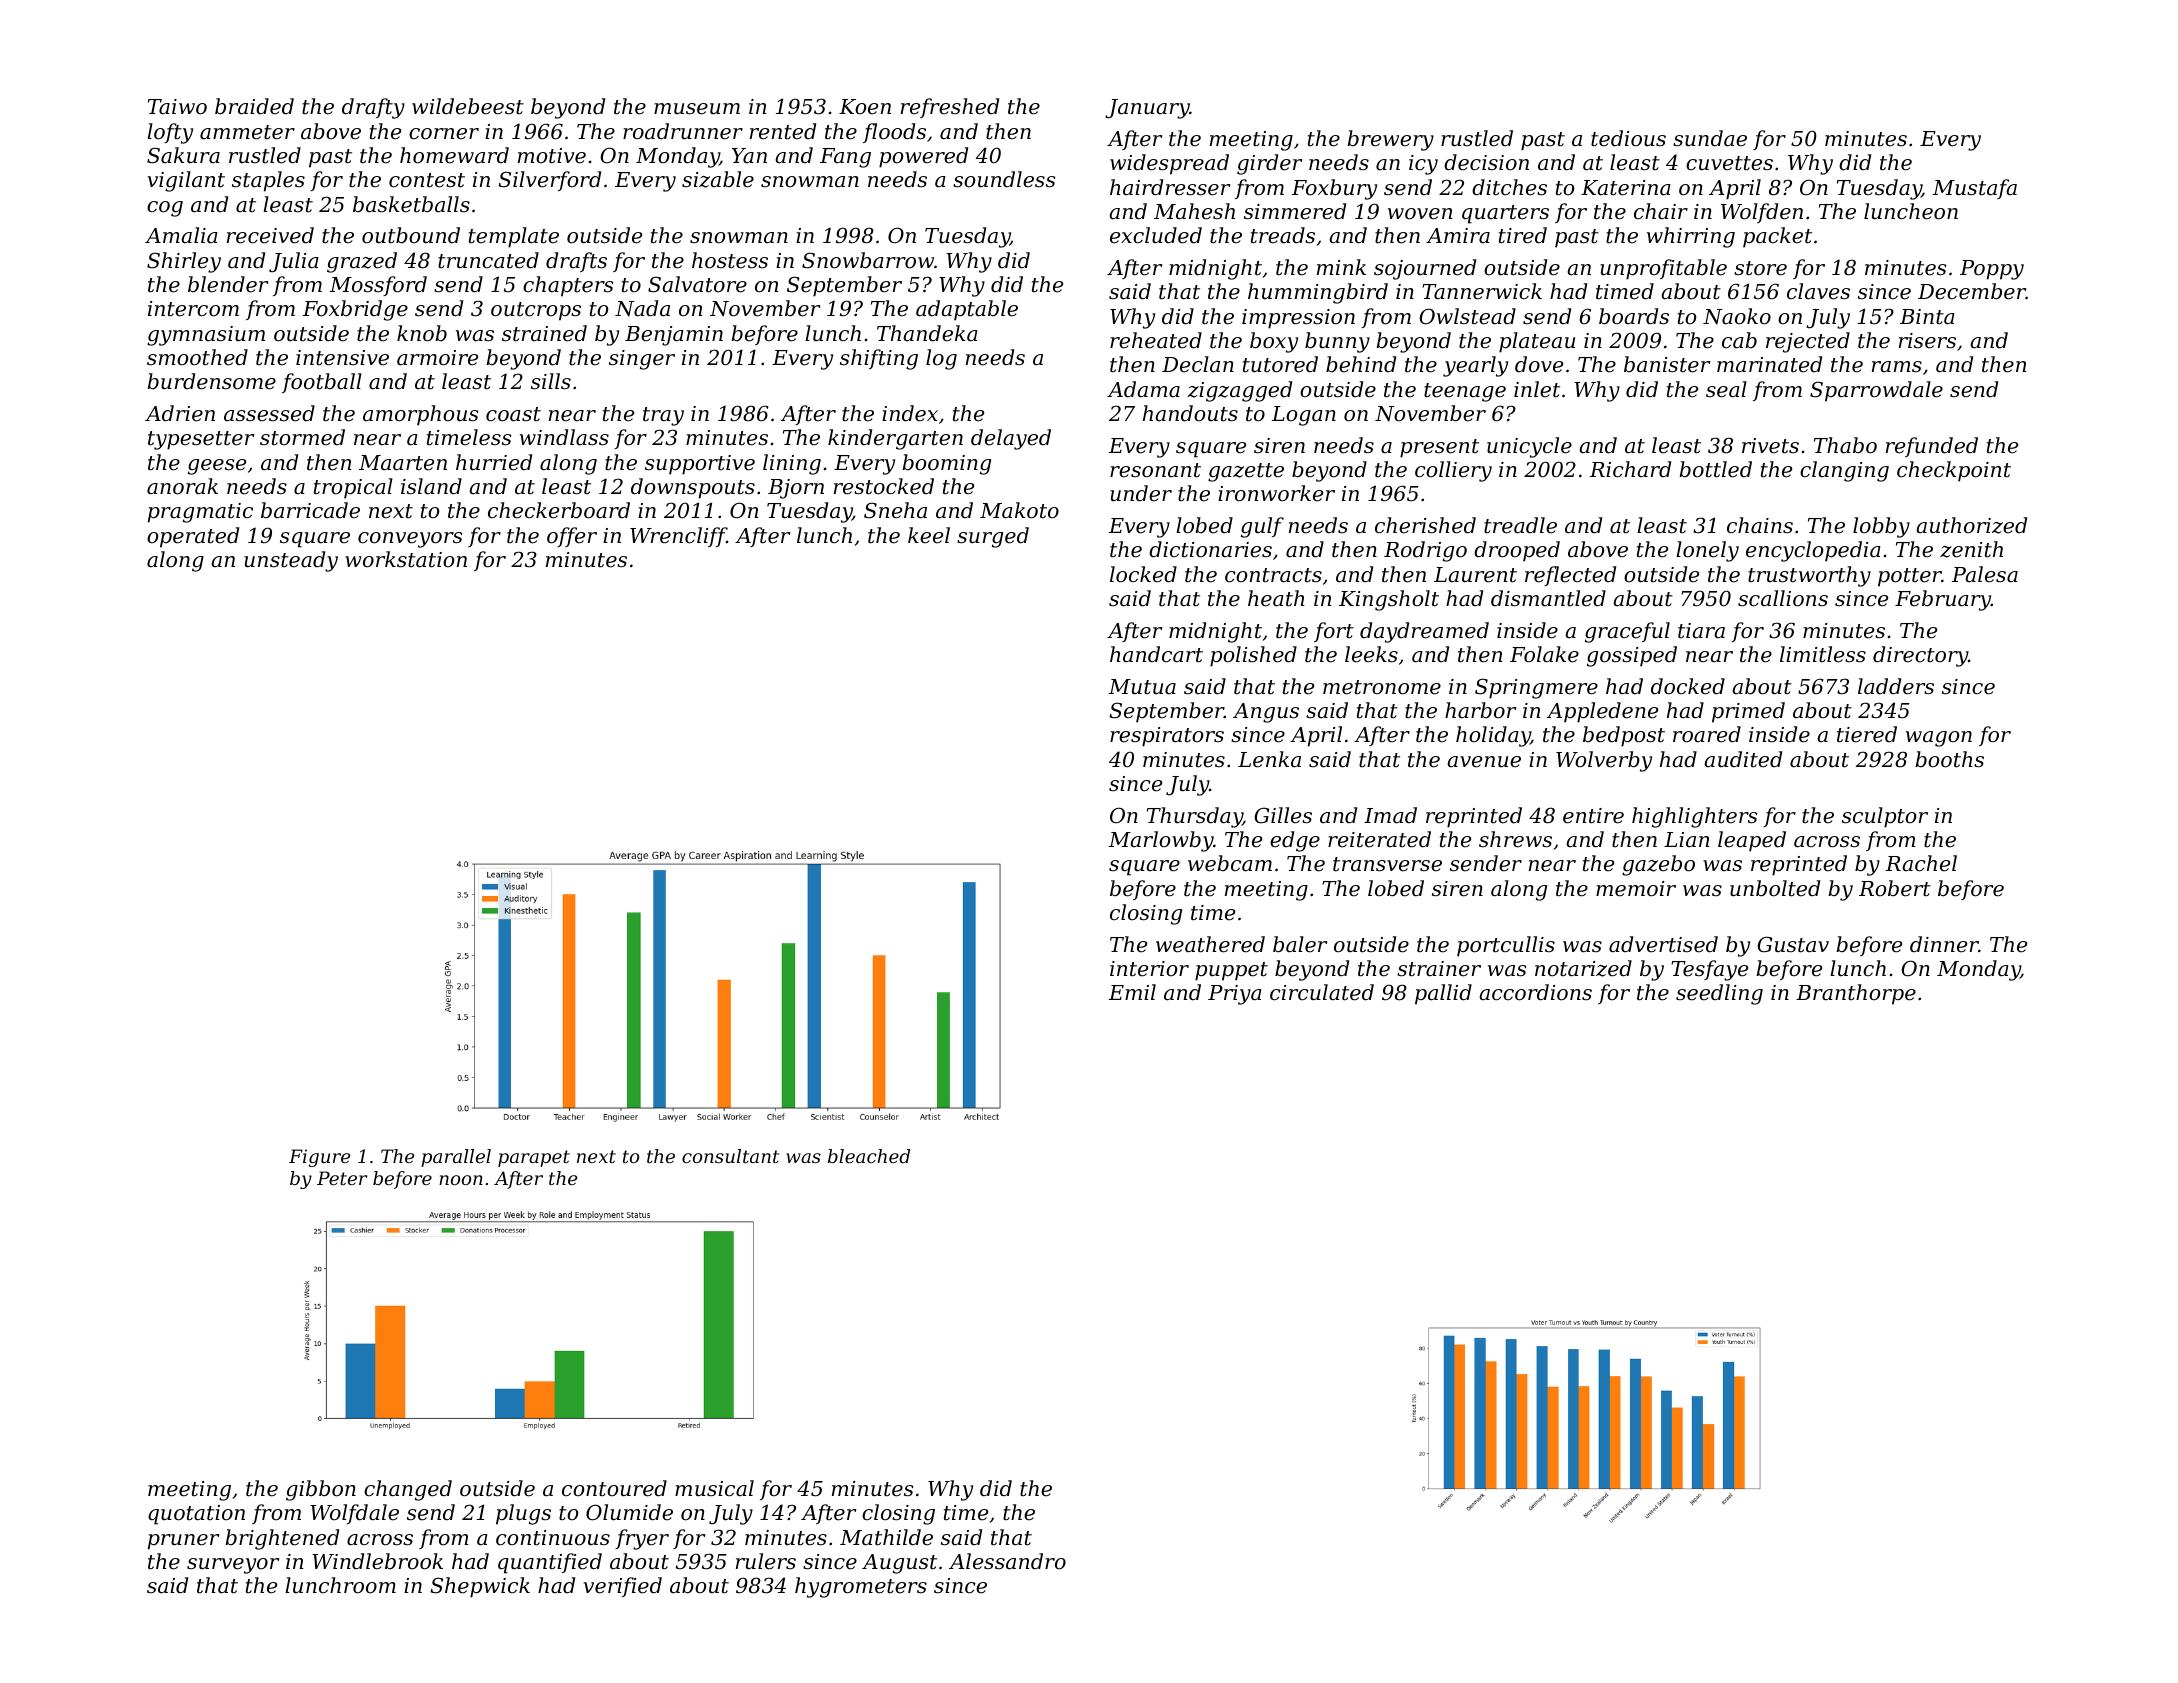 This screenshot has width=2178, height=1683. What do you see at coordinates (291, 561) in the screenshot?
I see `unsteady` at bounding box center [291, 561].
